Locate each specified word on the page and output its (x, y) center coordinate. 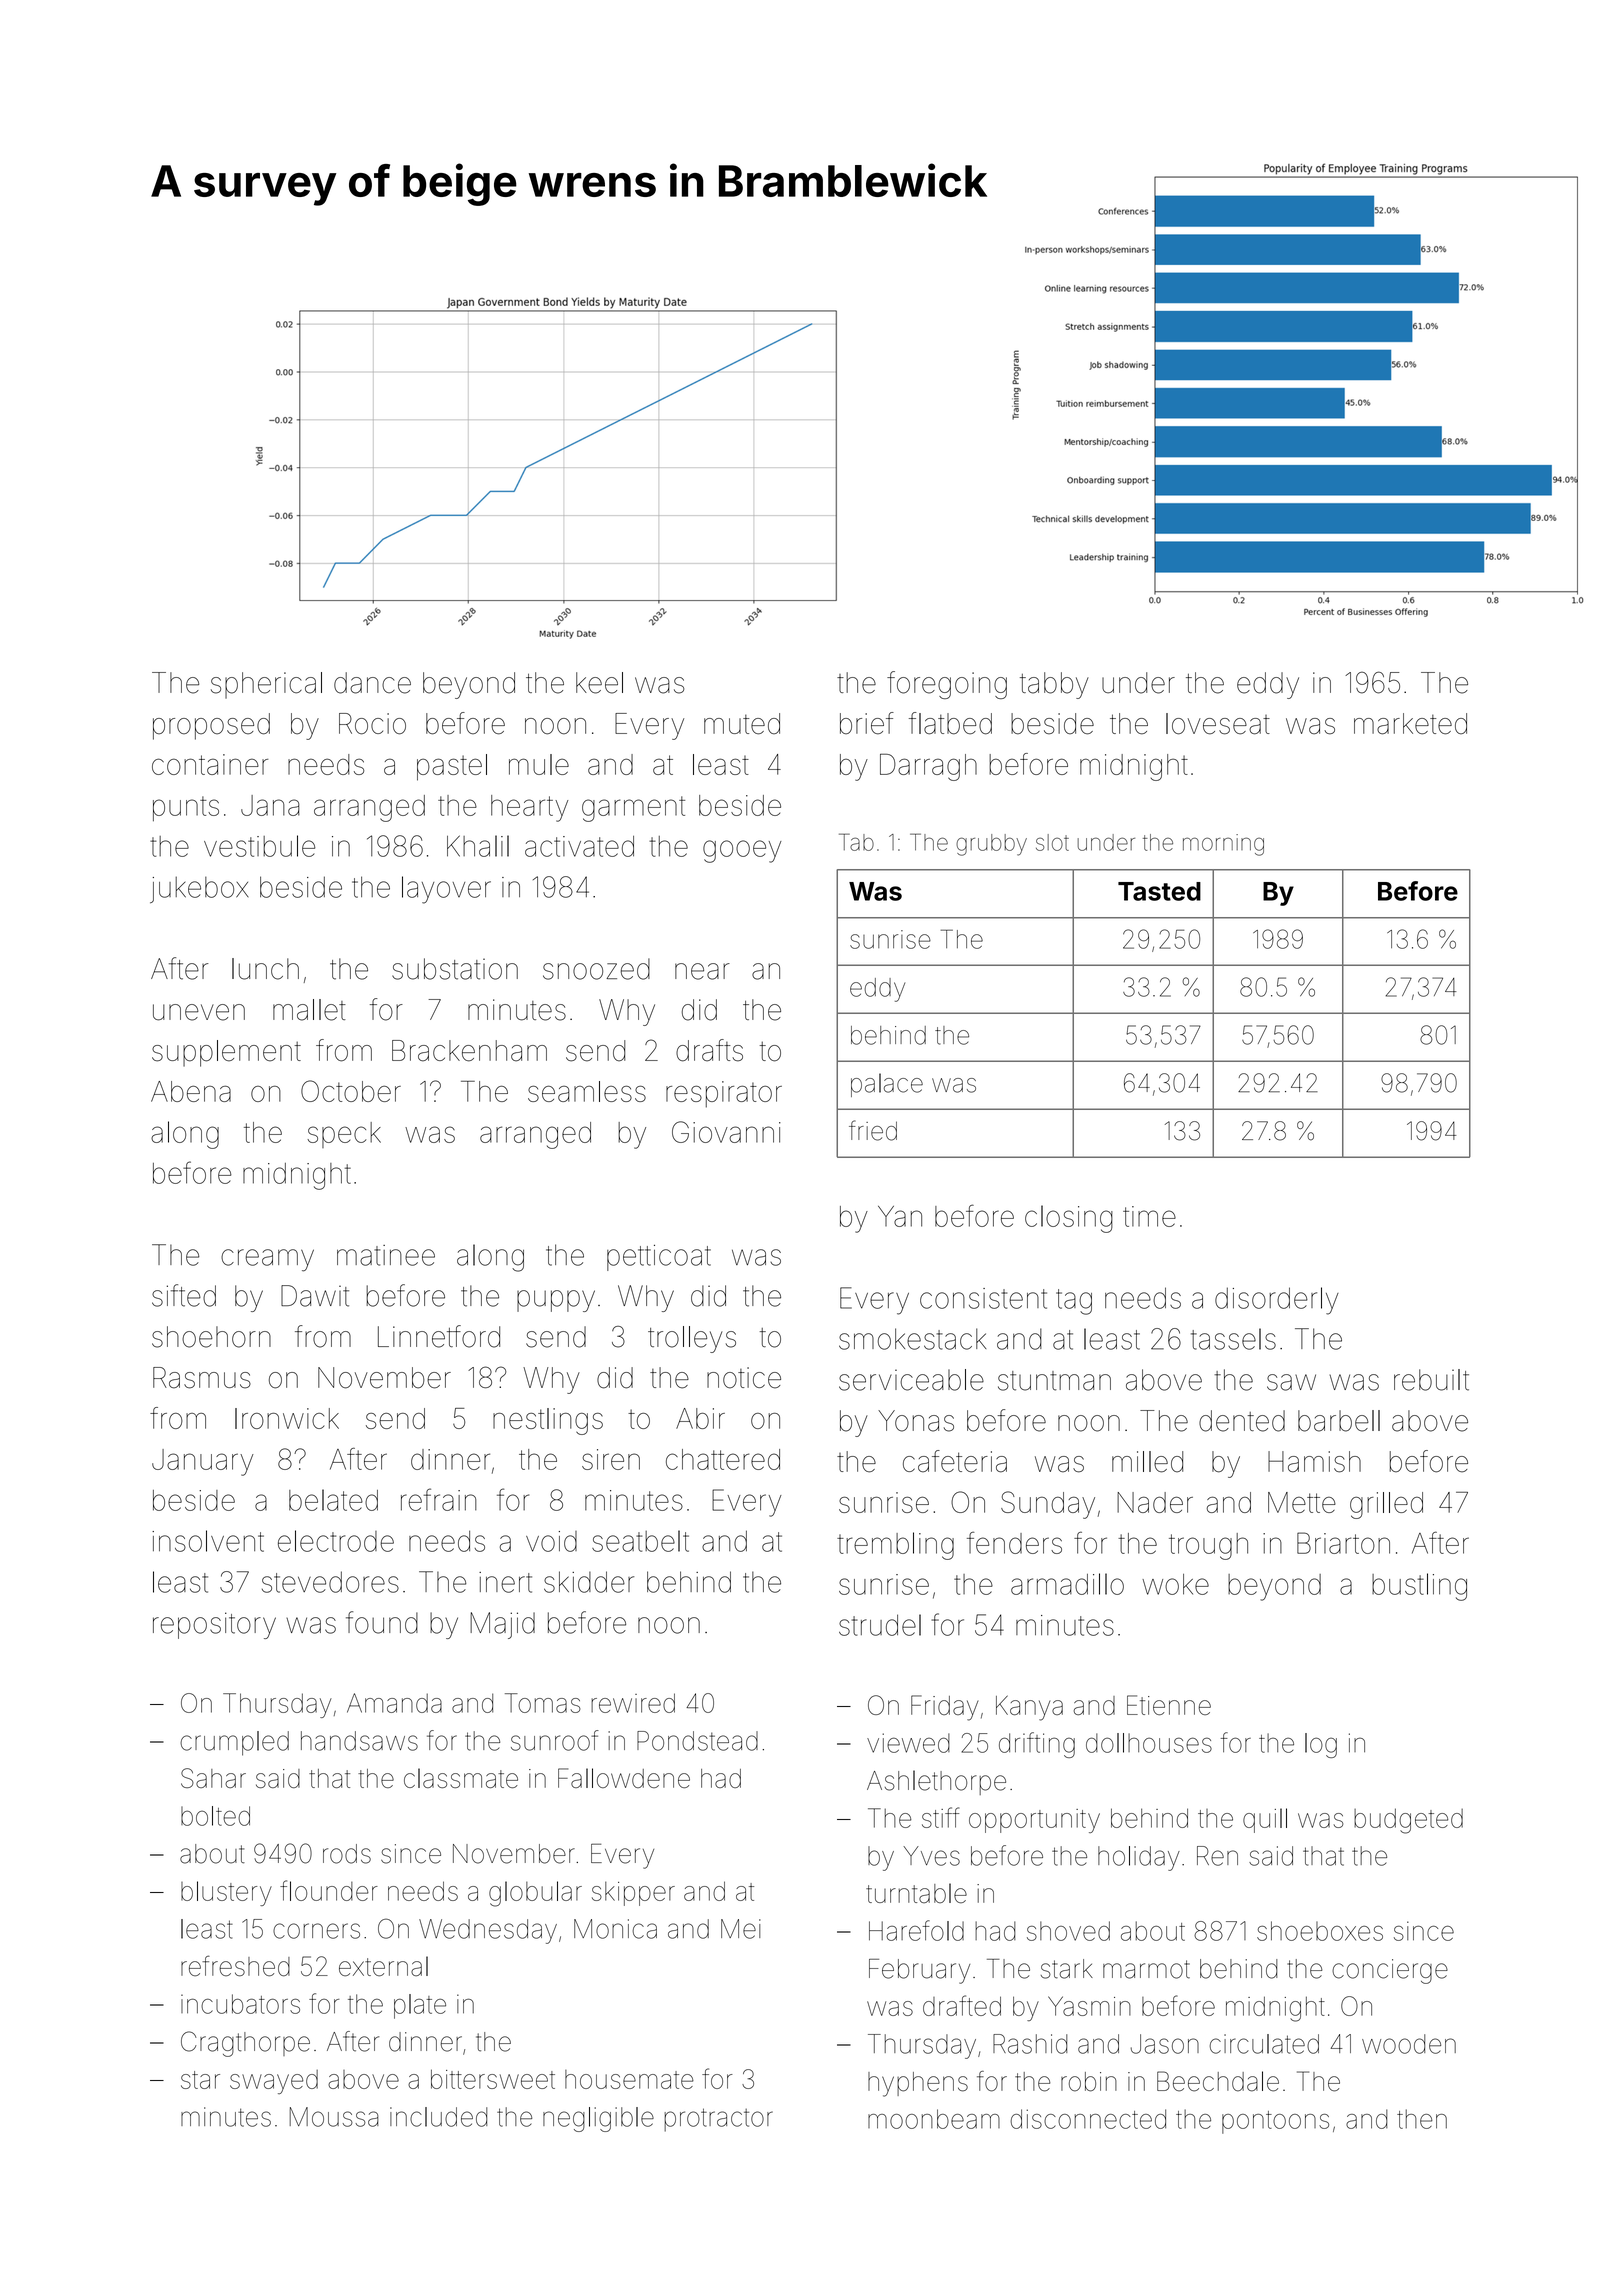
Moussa (334, 2117)
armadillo (1067, 1584)
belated (333, 1500)
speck (344, 1135)
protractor (718, 2120)
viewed (908, 1743)
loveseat (1218, 724)
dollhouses (1149, 1743)
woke (1175, 1584)
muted (742, 724)
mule (539, 764)
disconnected (1088, 2119)
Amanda (394, 1703)
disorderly (1277, 1301)
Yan (900, 1216)
